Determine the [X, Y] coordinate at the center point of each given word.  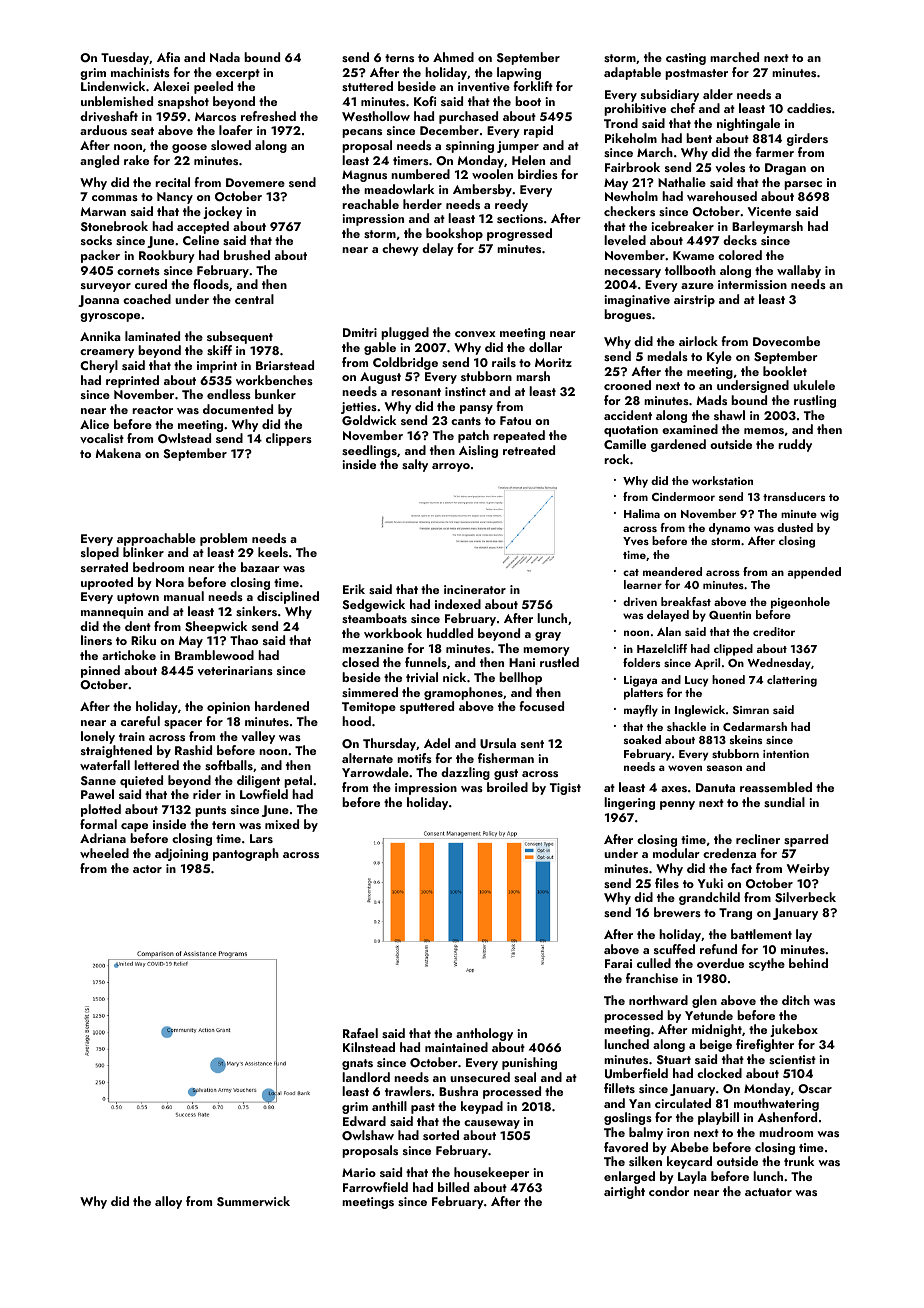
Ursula [498, 743]
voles [730, 167]
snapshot [183, 102]
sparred [806, 840]
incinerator [475, 589]
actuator [768, 1192]
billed [453, 1187]
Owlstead [184, 438]
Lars [261, 838]
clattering [792, 681]
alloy [168, 1202]
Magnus [364, 176]
